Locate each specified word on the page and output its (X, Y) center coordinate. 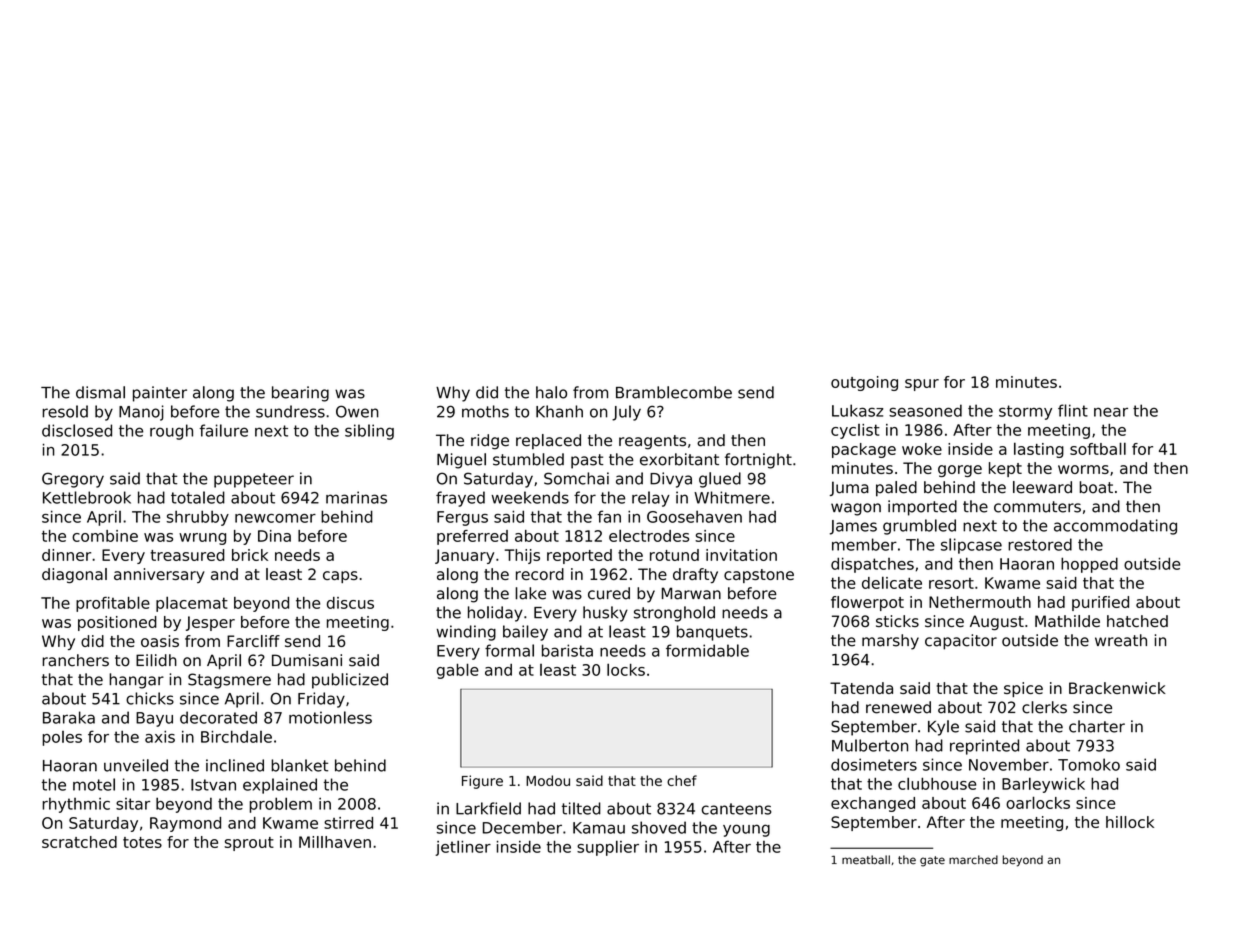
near (1111, 412)
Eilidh (156, 660)
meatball (866, 860)
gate (932, 861)
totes (142, 842)
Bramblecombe (674, 392)
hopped (1089, 565)
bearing (300, 394)
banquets (712, 633)
